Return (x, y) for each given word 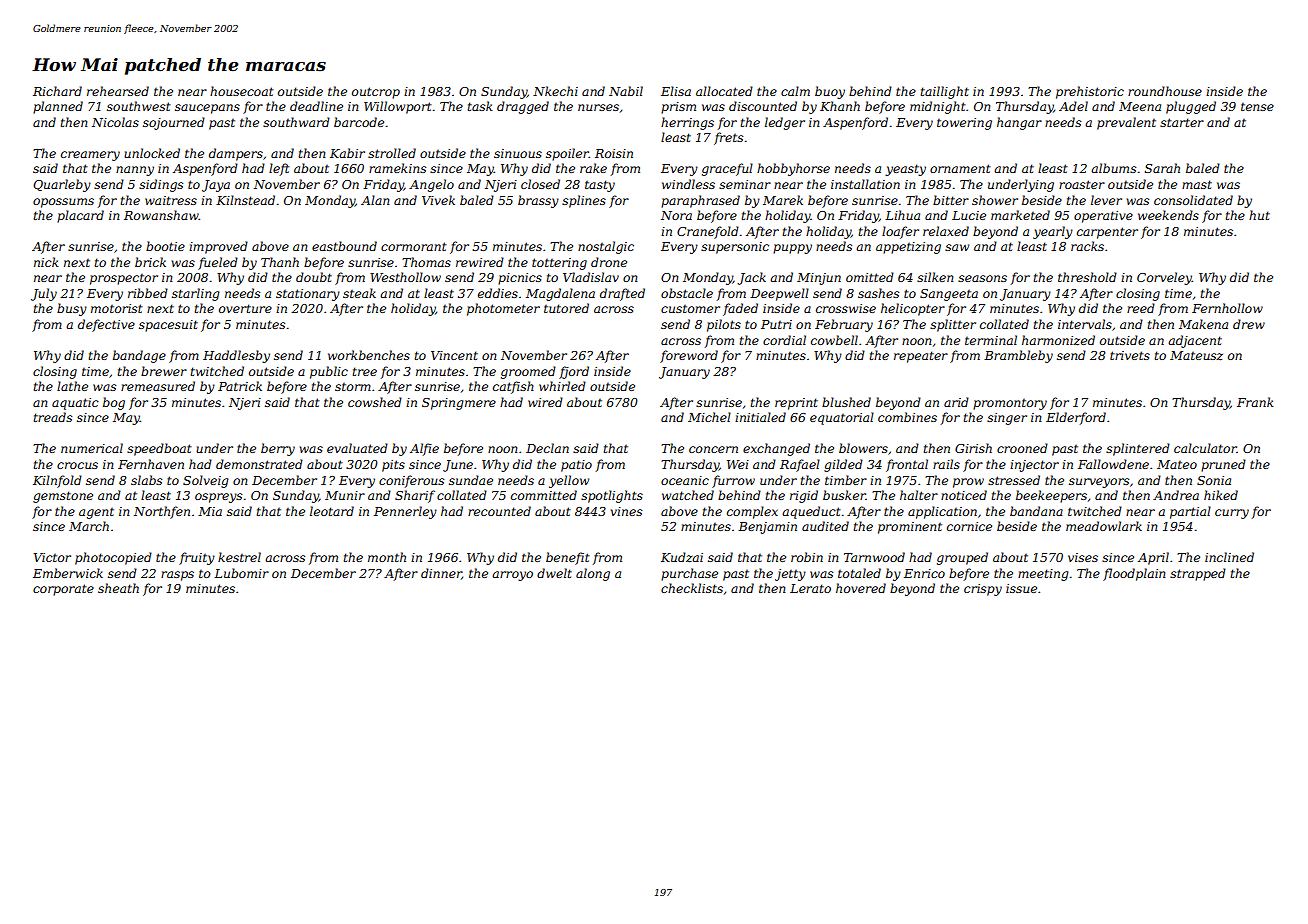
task (480, 106)
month (387, 557)
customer (690, 308)
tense (1257, 106)
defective (106, 325)
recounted (499, 511)
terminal (991, 340)
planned (58, 107)
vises (1083, 557)
